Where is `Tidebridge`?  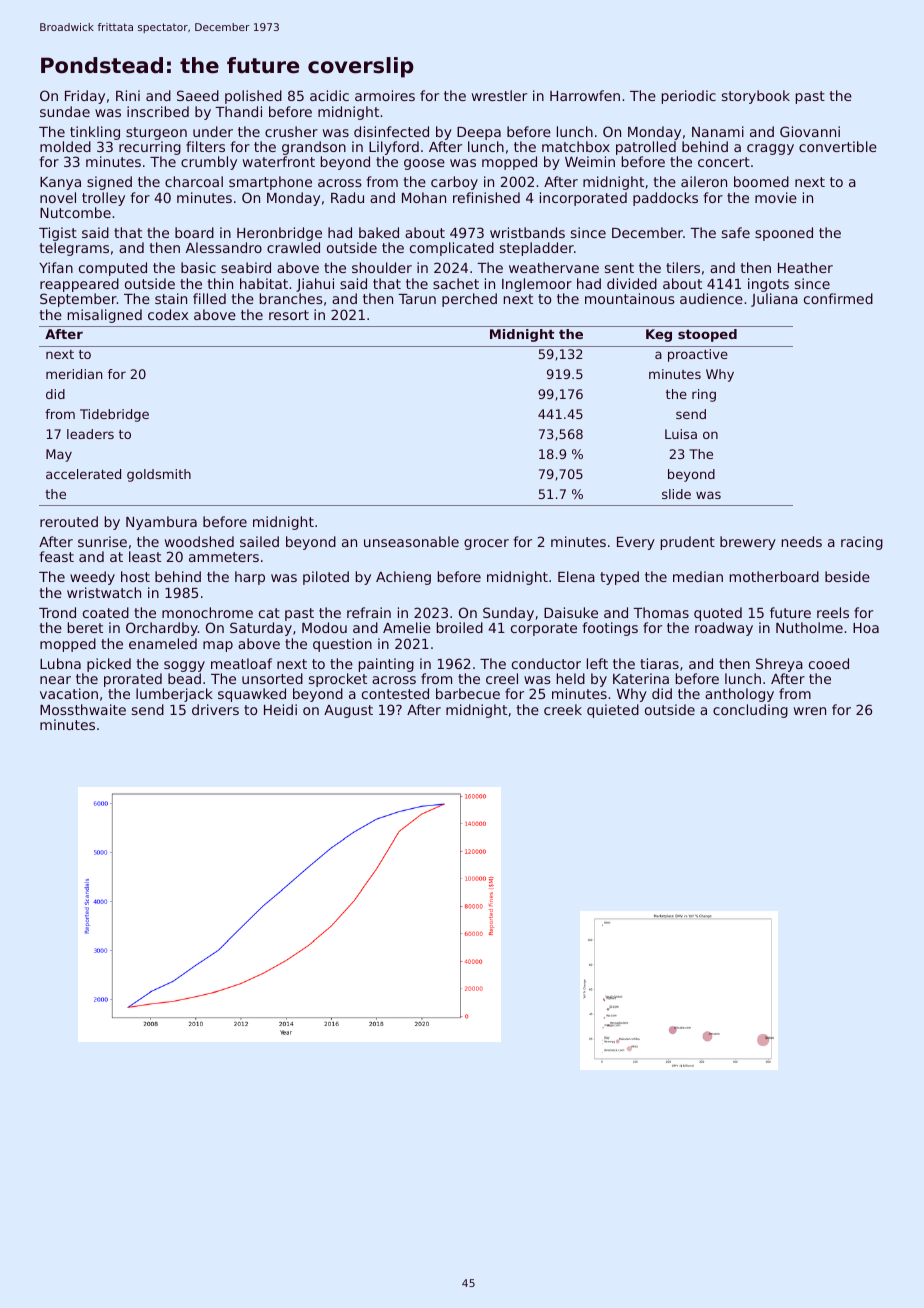
Tidebridge is located at coordinates (114, 415).
